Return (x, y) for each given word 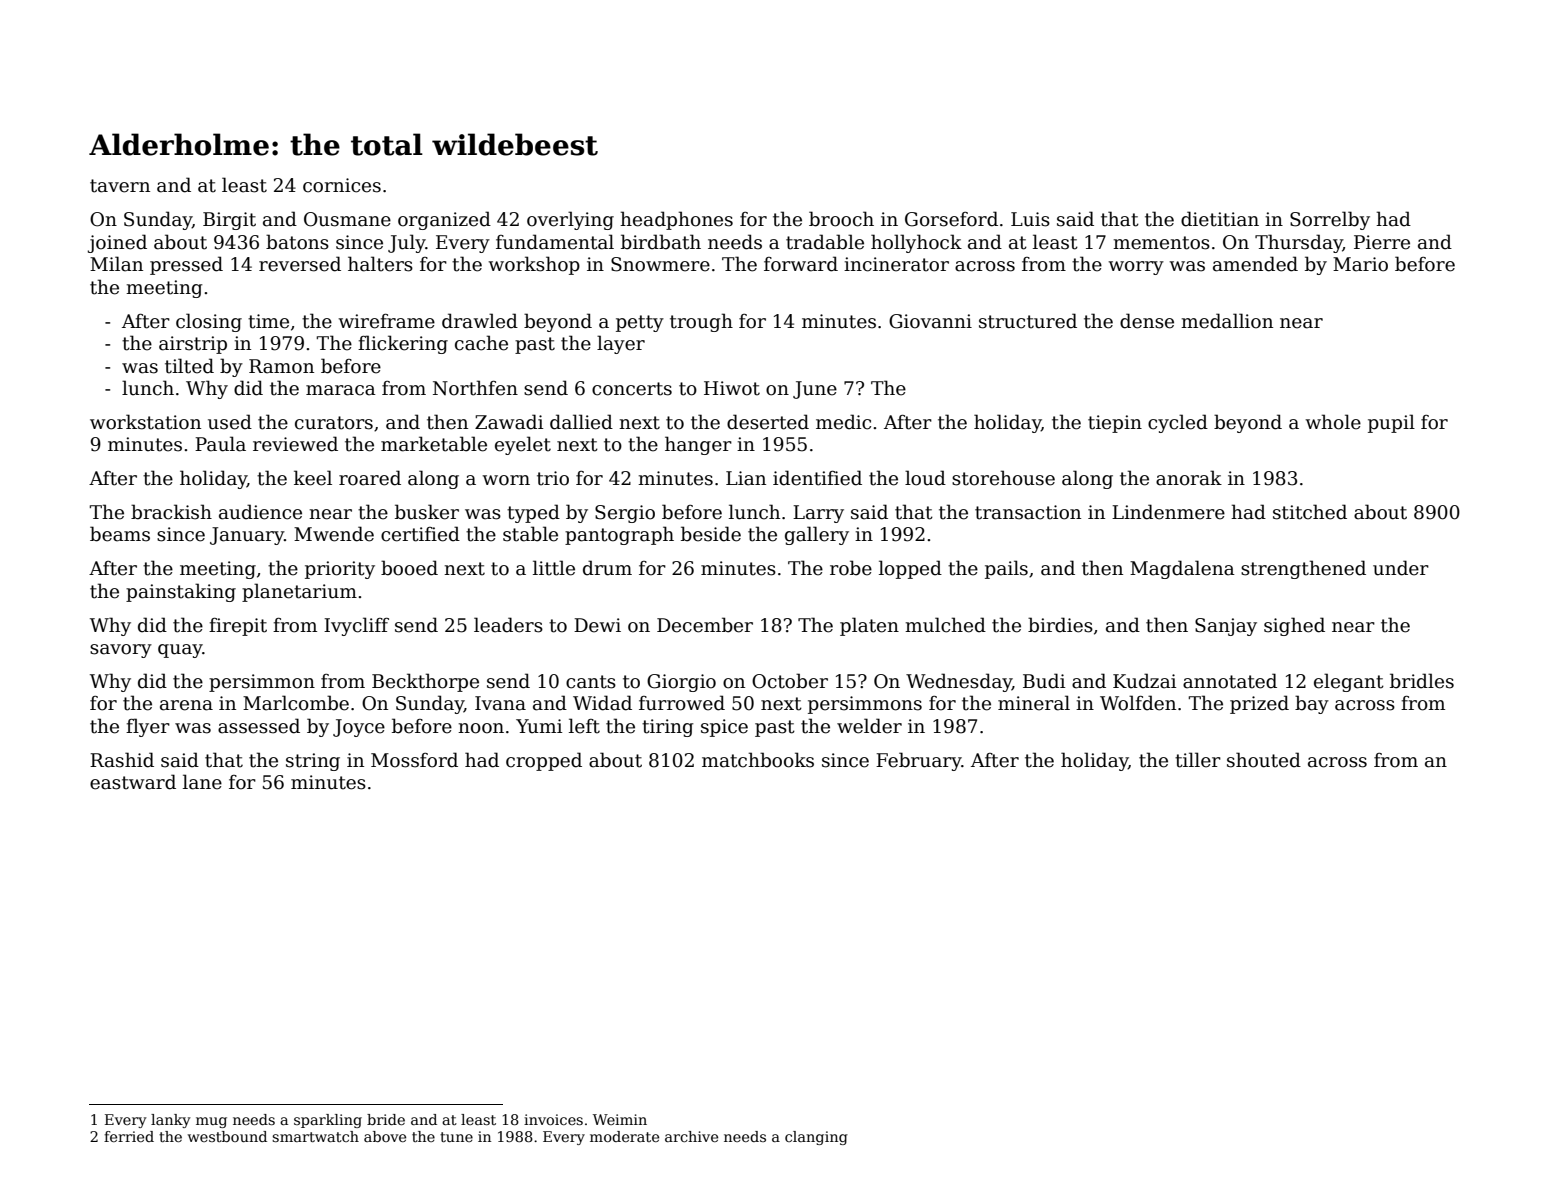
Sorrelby (1330, 220)
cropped (544, 761)
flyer (148, 727)
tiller (1198, 760)
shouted (1264, 760)
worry (1136, 268)
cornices (342, 185)
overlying (570, 220)
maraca (341, 390)
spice (724, 728)
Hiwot (732, 388)
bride (386, 1119)
